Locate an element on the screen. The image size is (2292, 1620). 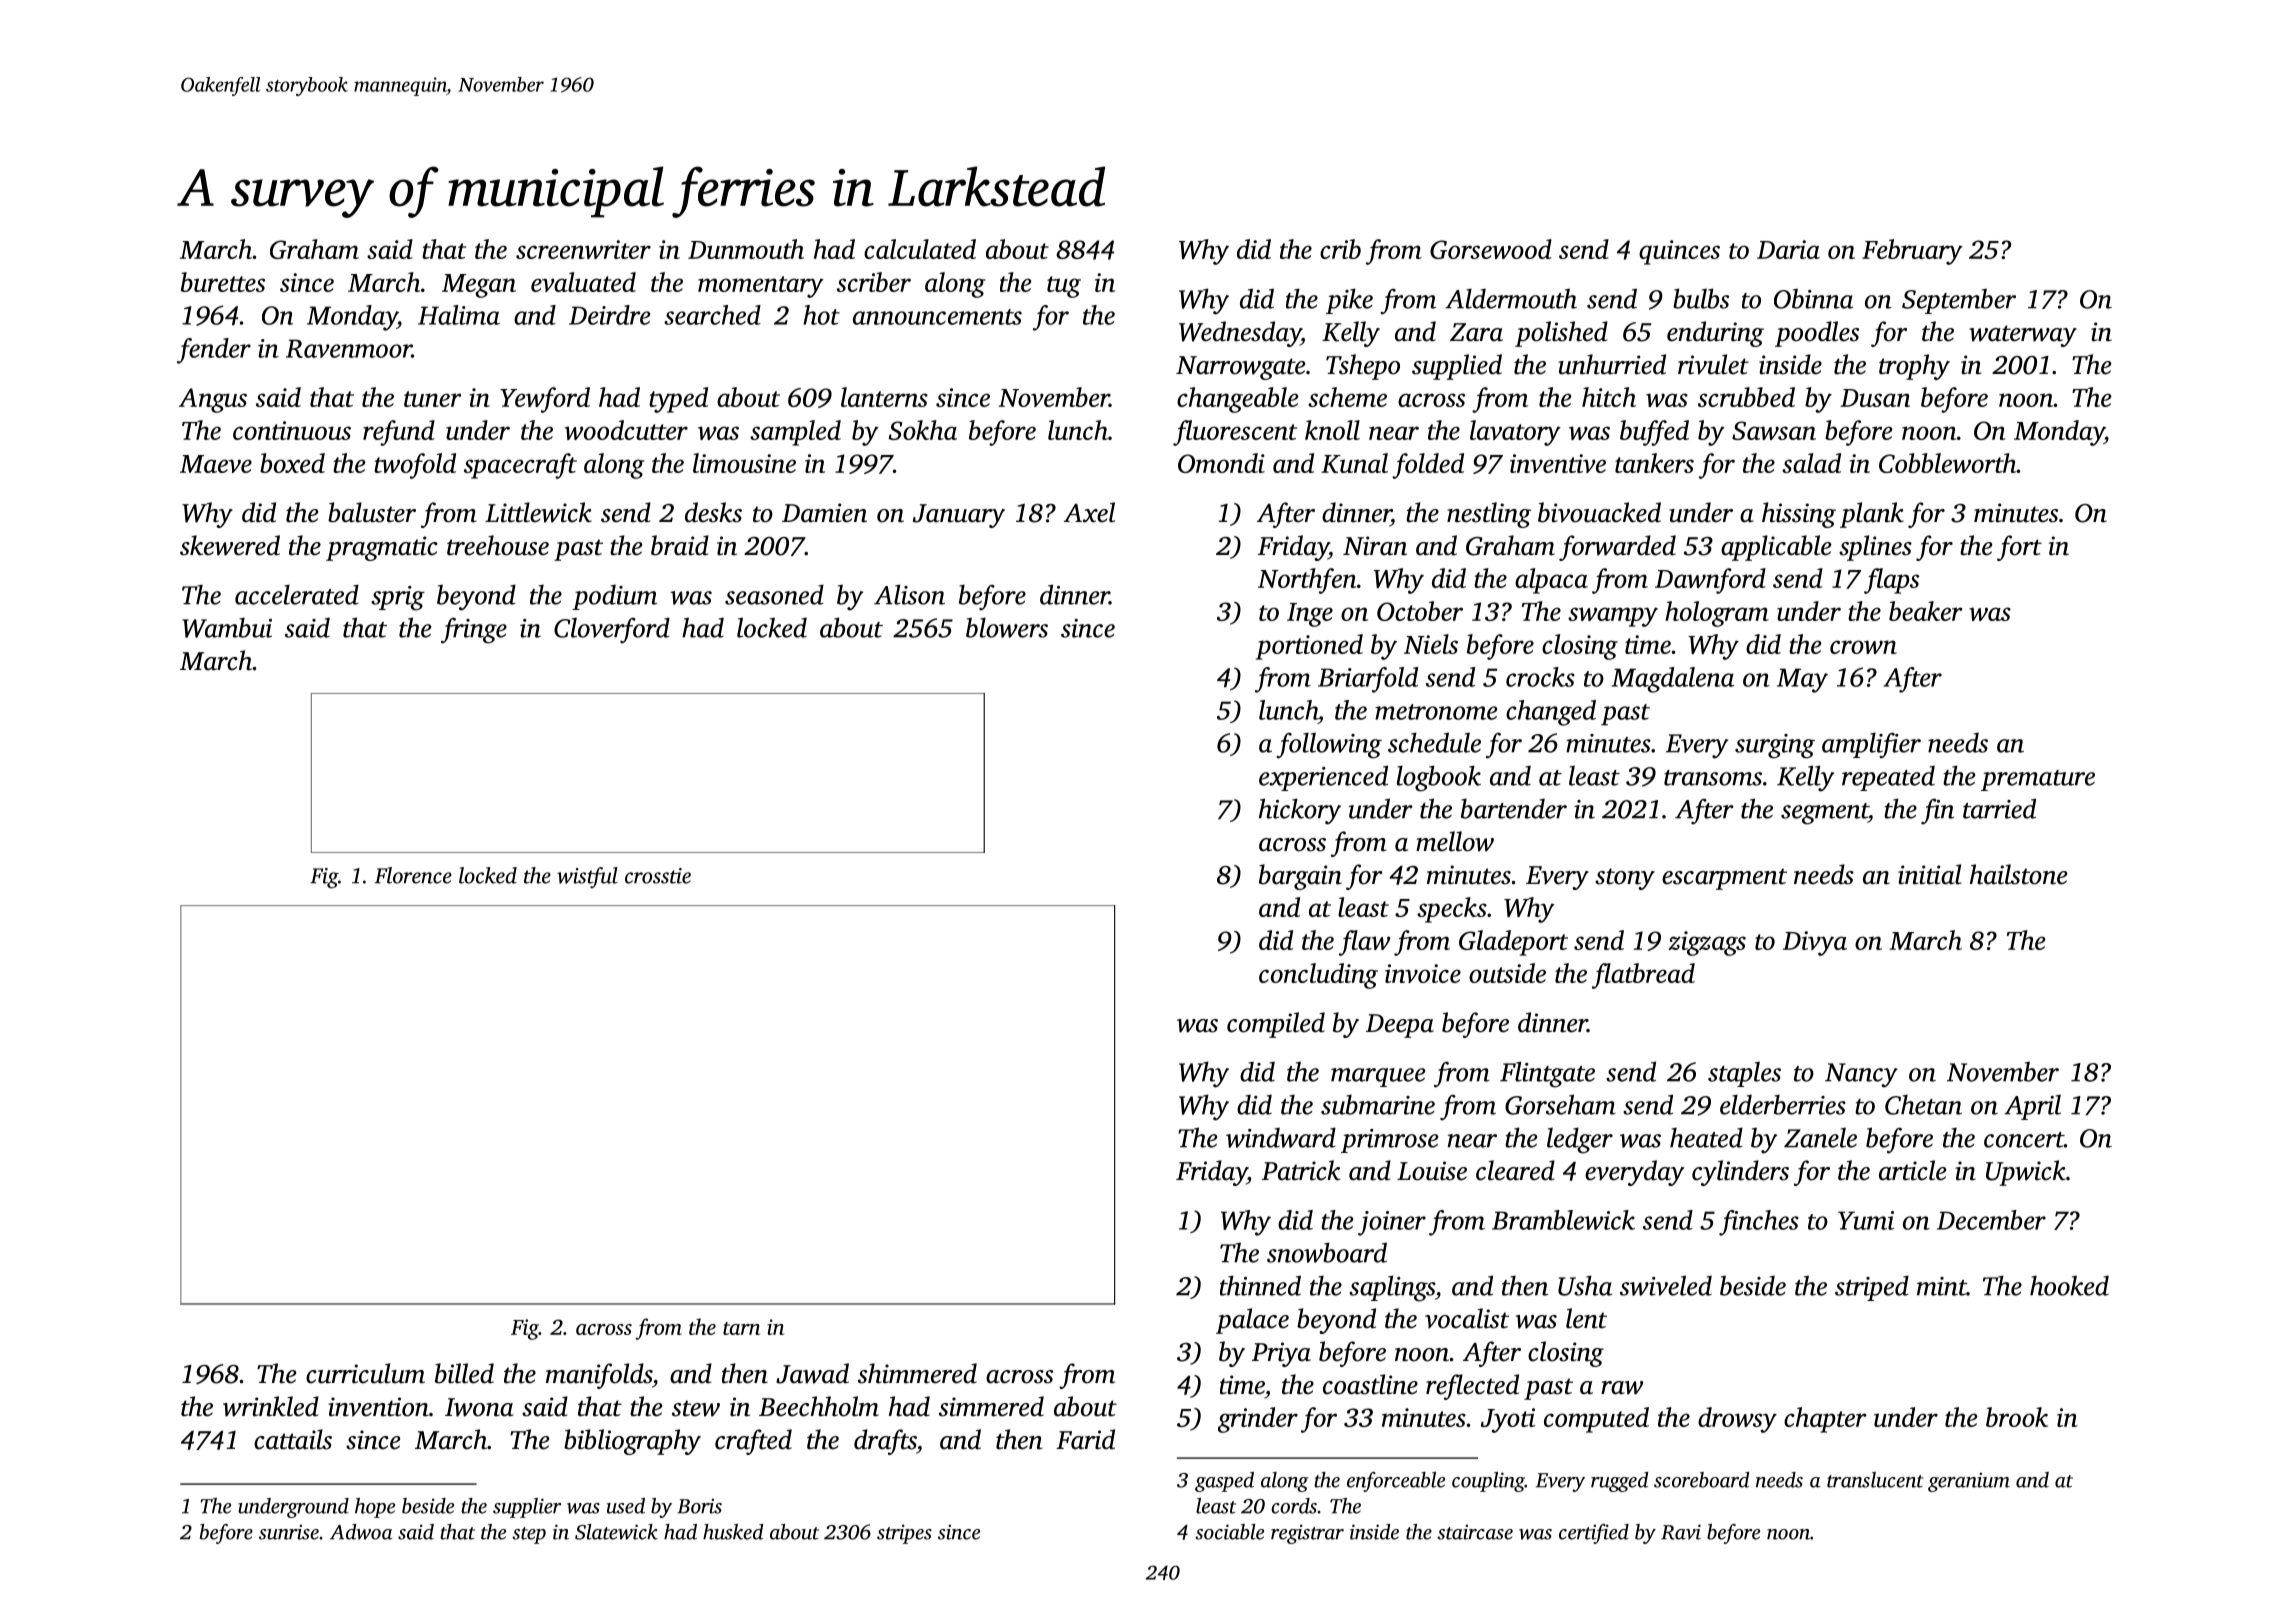
evaluated is located at coordinates (583, 282).
